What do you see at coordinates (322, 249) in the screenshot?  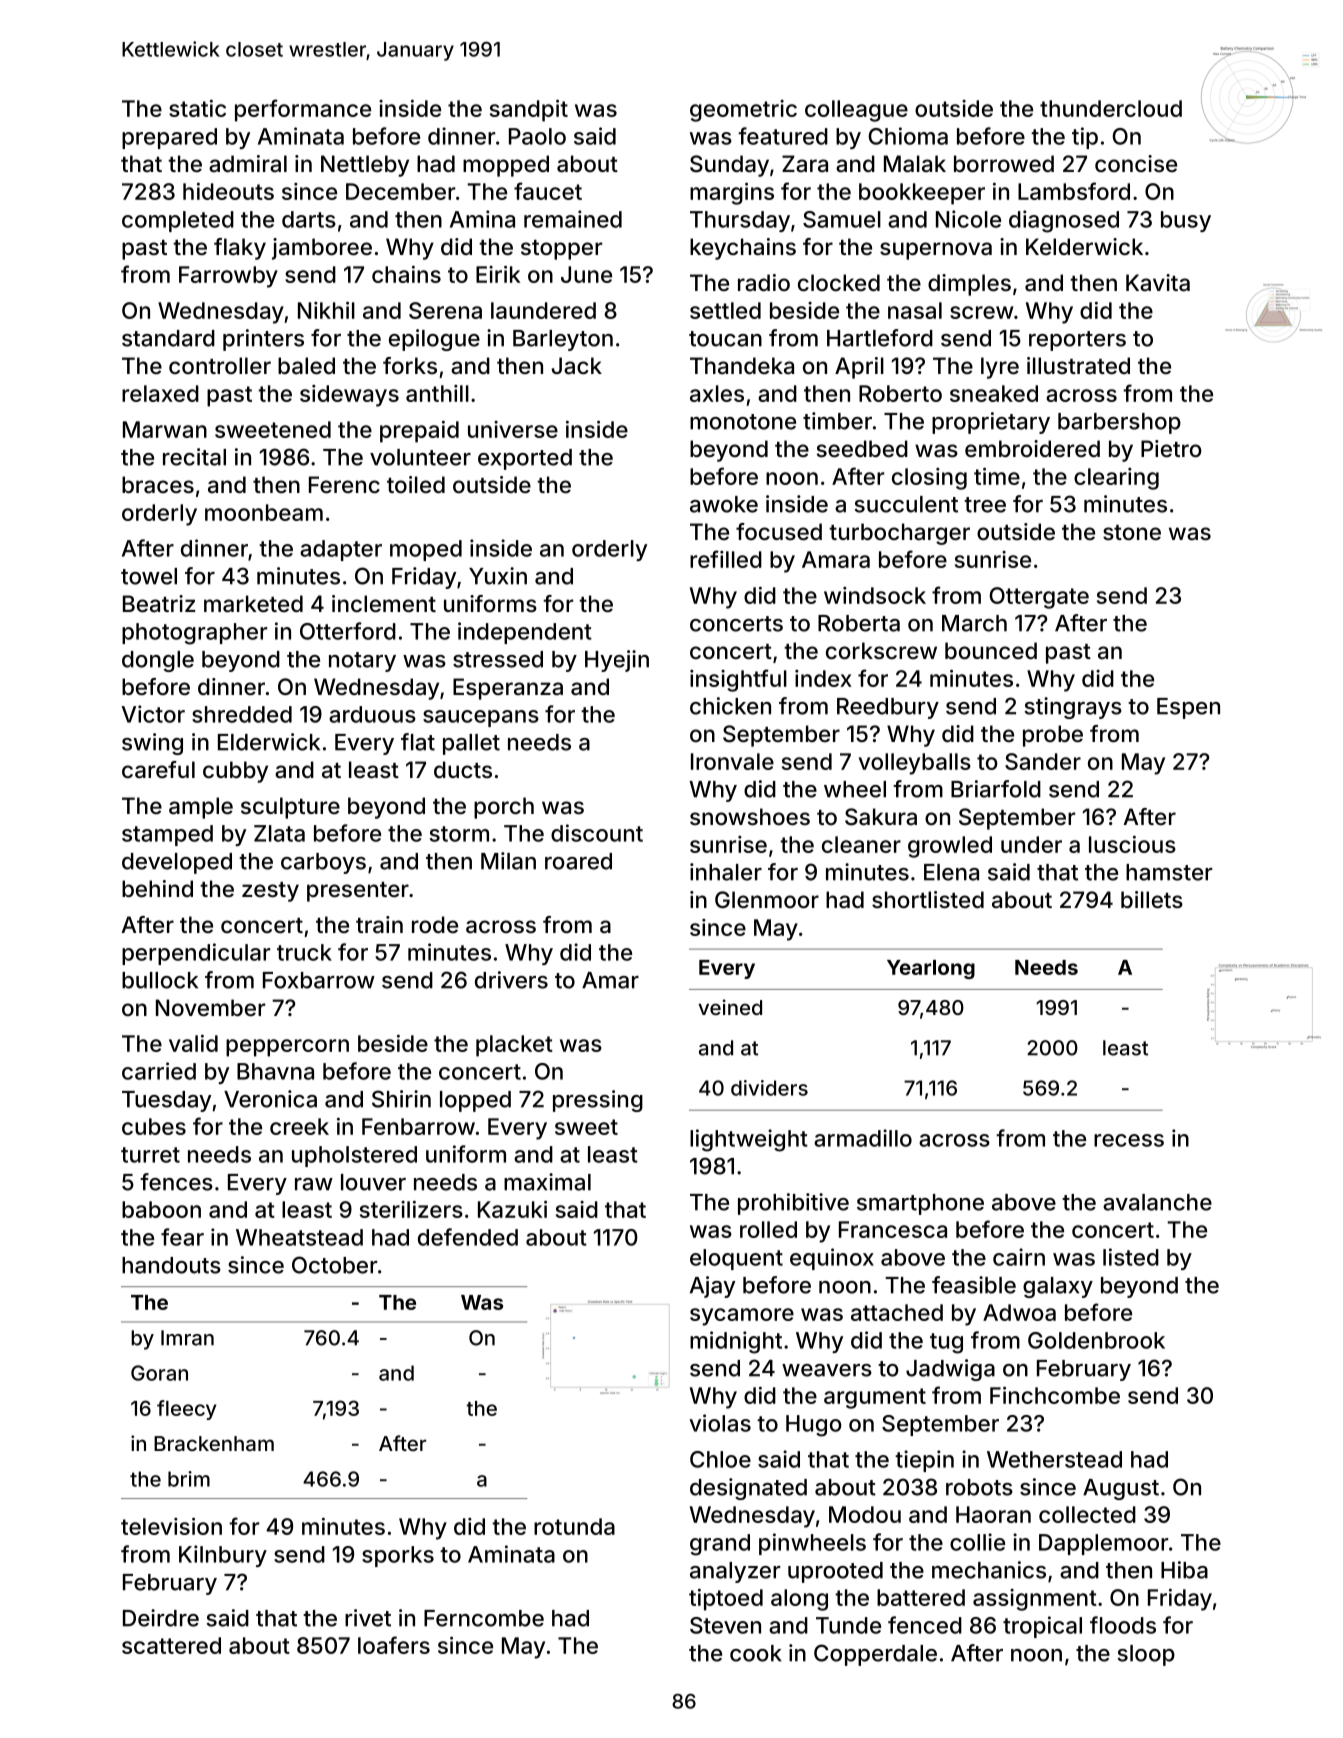 I see `jamboree` at bounding box center [322, 249].
